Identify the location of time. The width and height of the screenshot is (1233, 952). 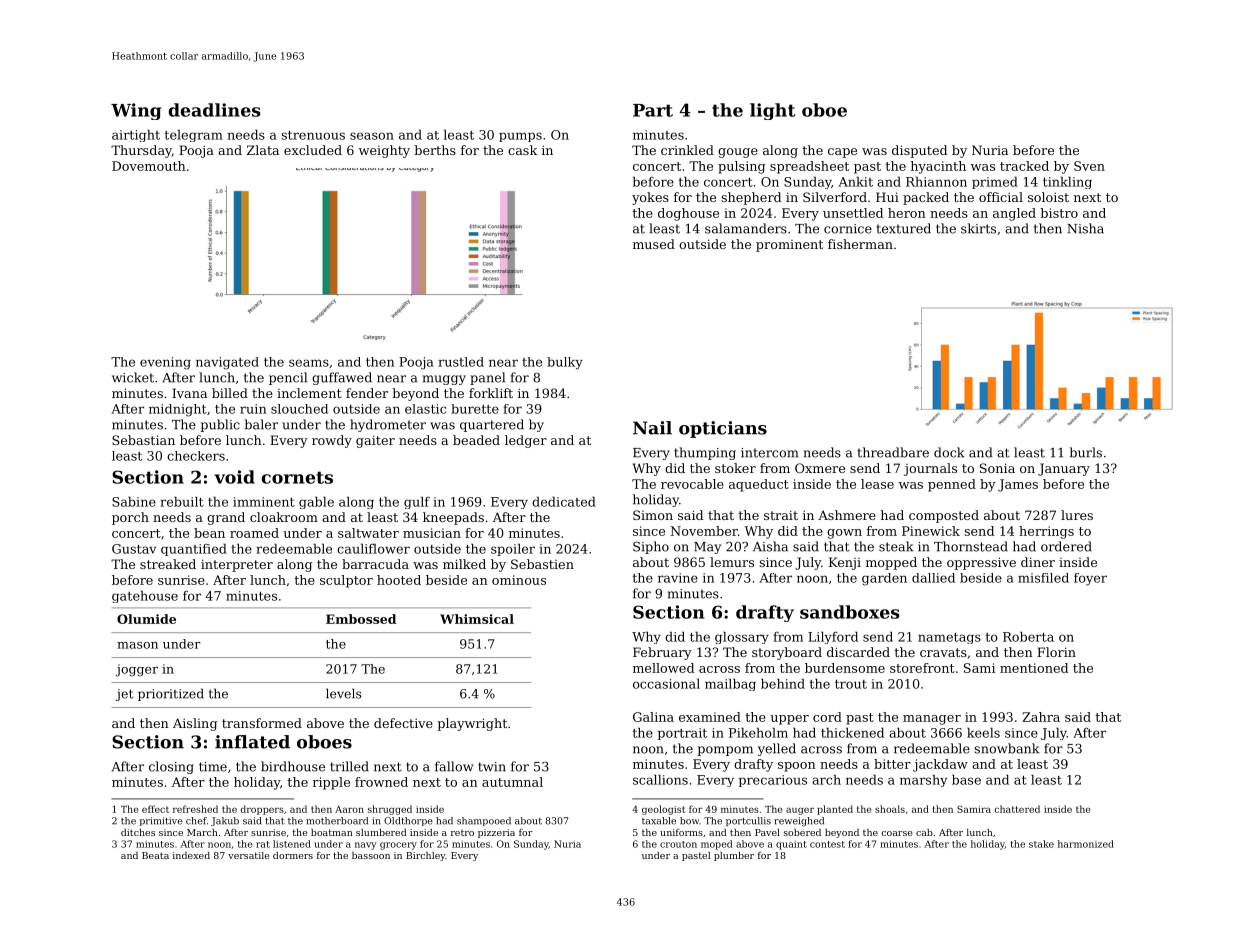
(213, 767).
